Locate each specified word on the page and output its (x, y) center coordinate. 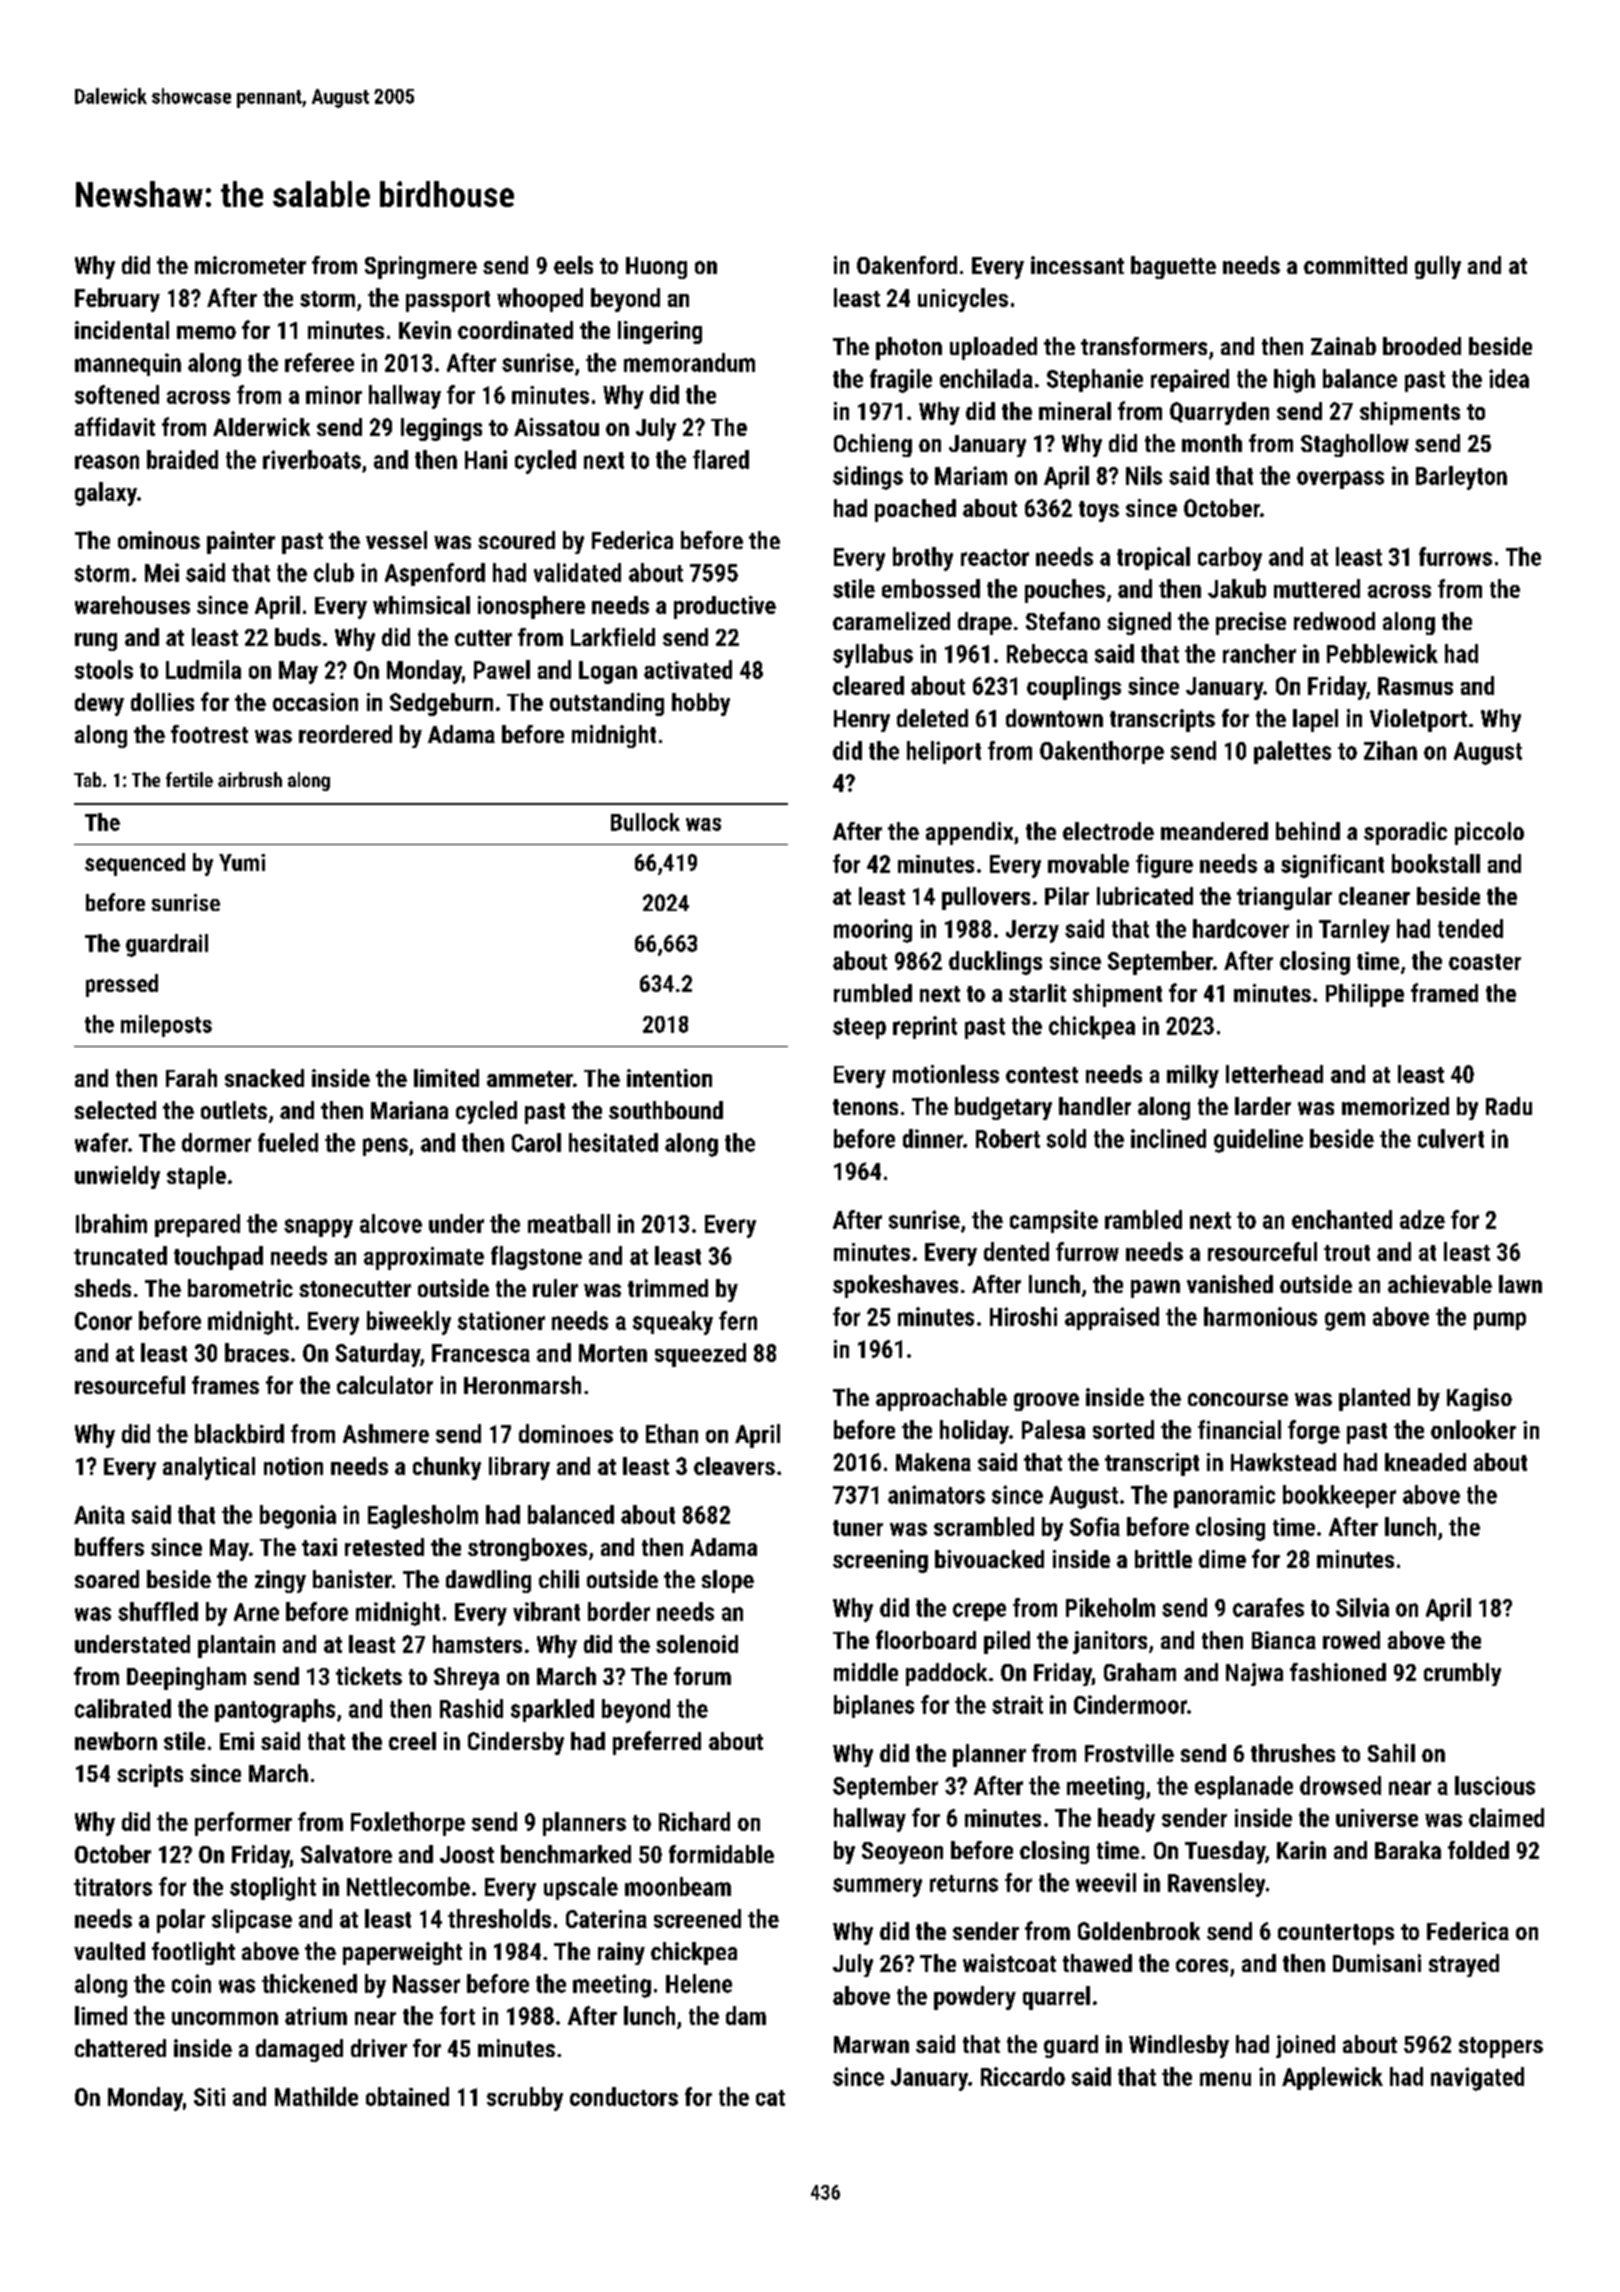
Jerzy (1032, 931)
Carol (536, 1142)
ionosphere (531, 607)
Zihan (1390, 750)
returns (964, 1883)
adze (1422, 1219)
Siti (209, 2097)
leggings (441, 429)
